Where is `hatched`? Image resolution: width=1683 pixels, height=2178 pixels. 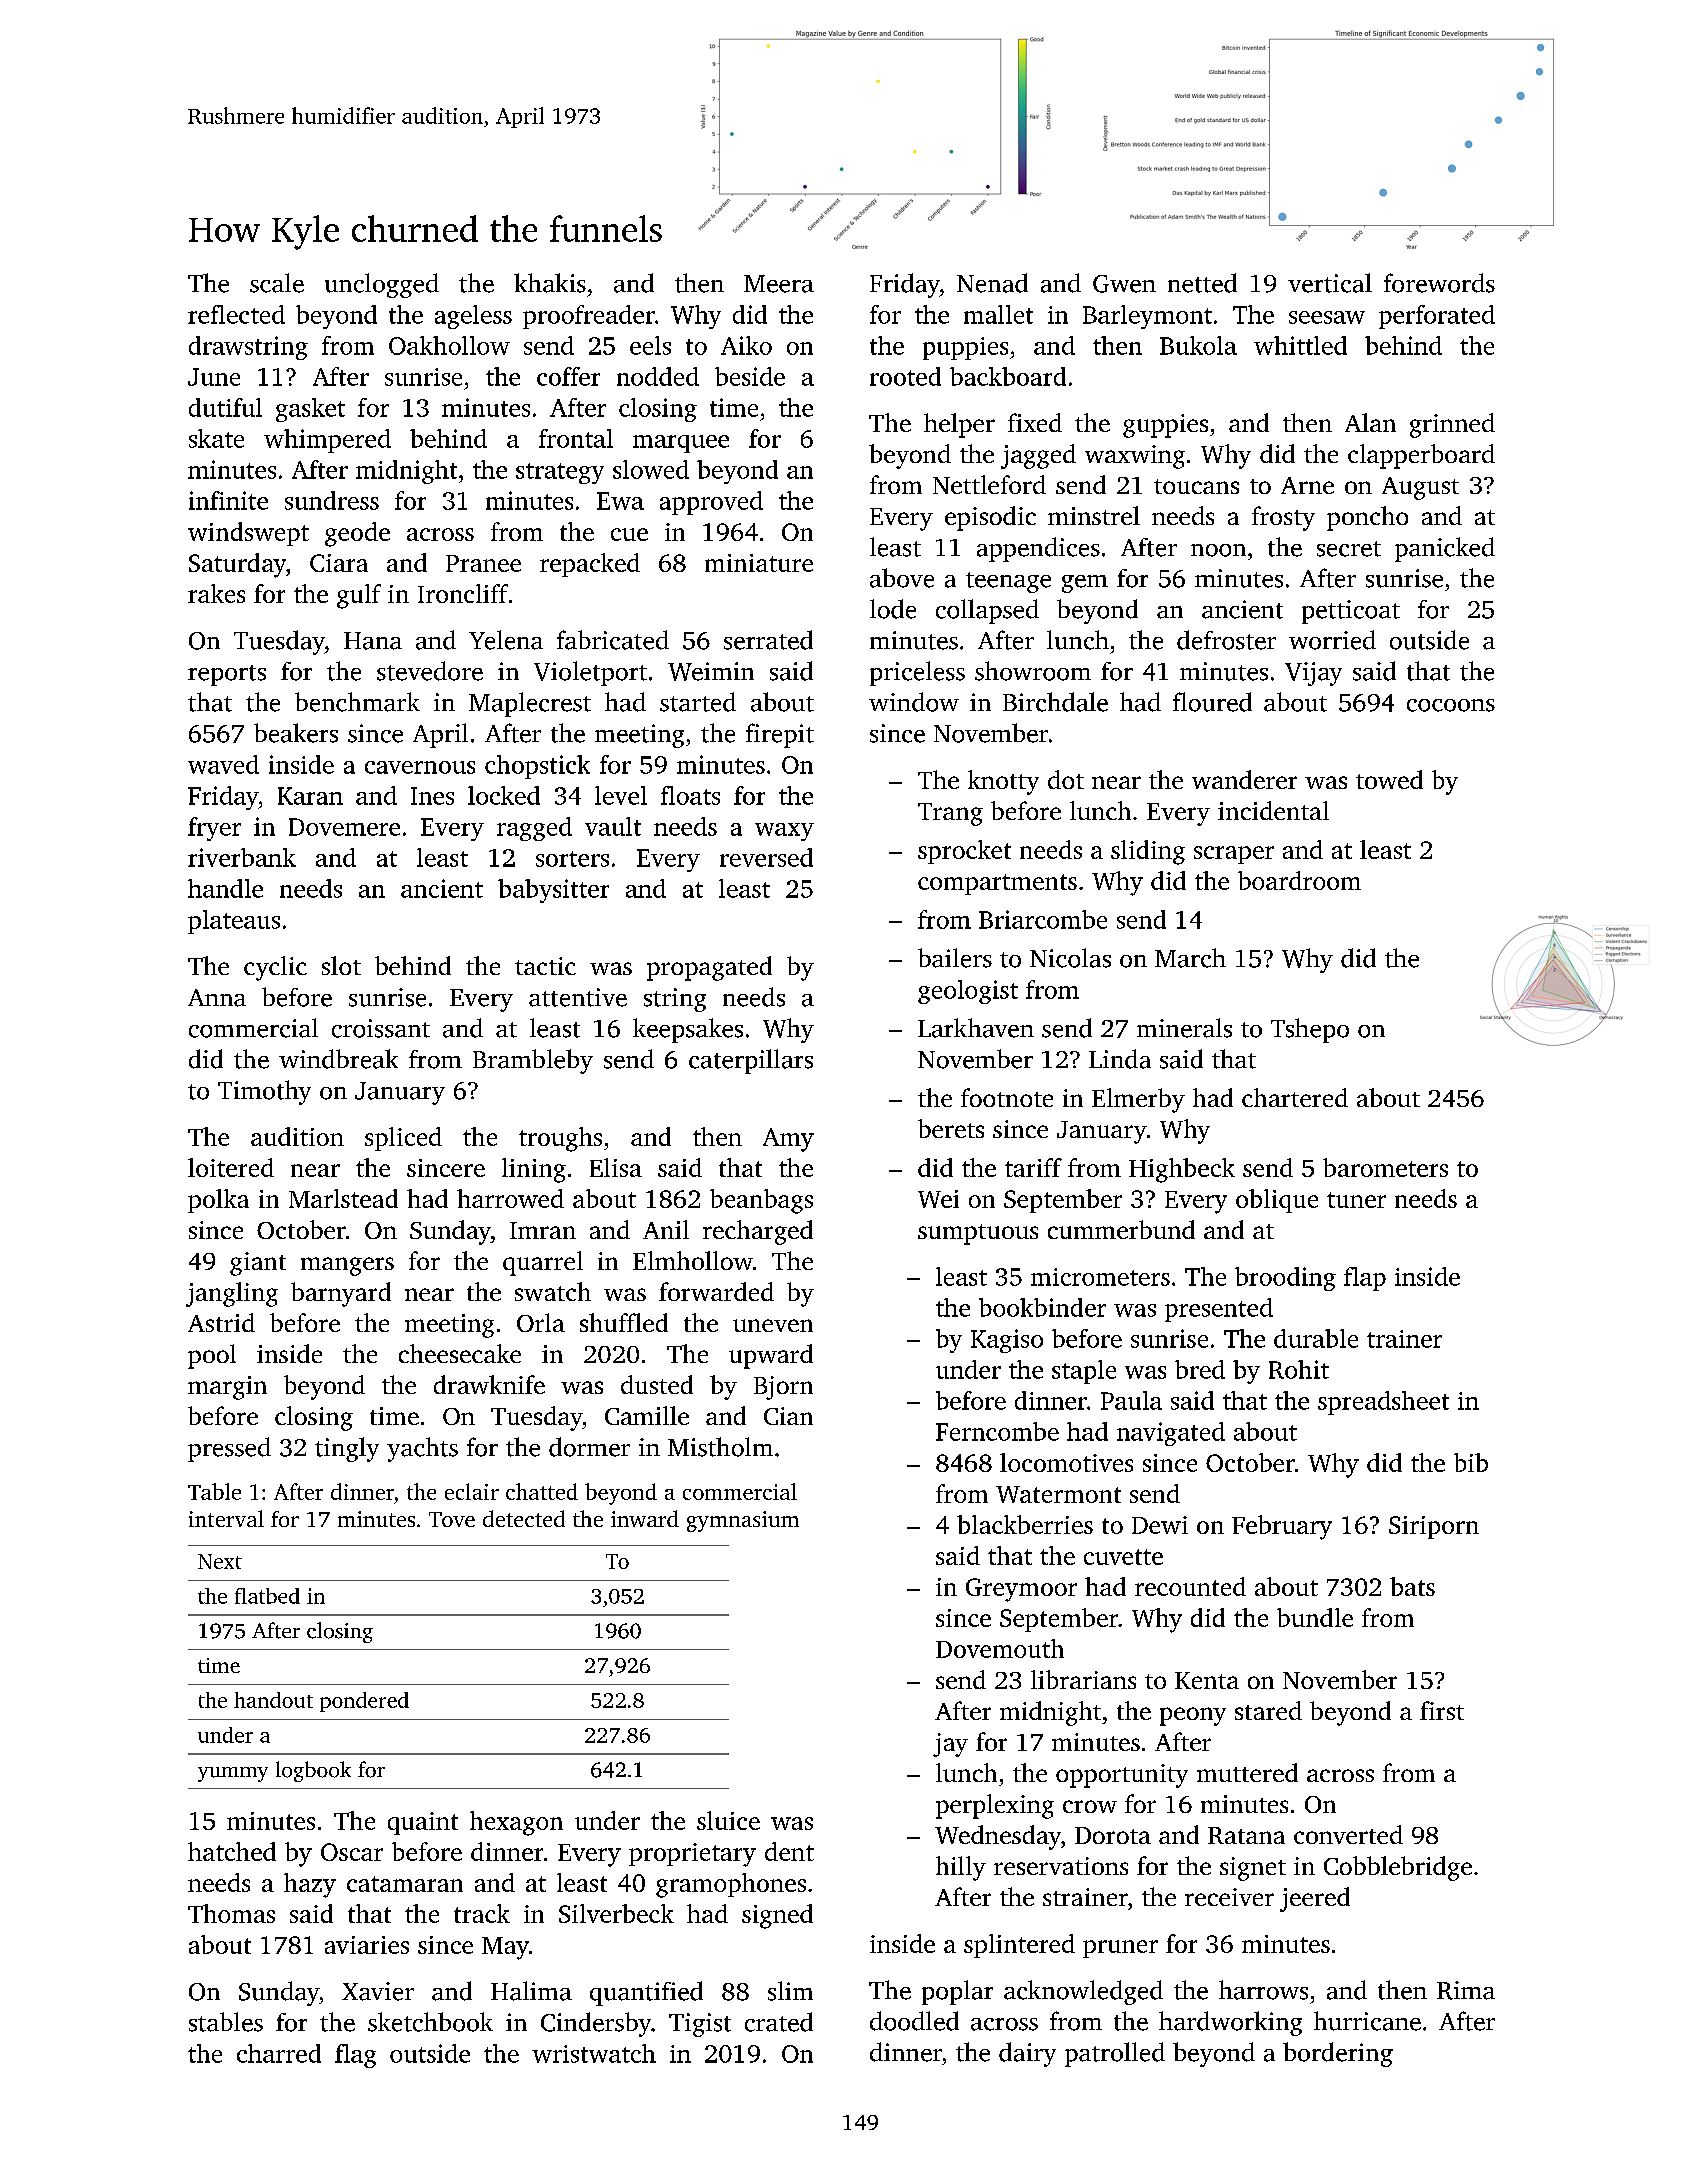 hatched is located at coordinates (232, 1851).
